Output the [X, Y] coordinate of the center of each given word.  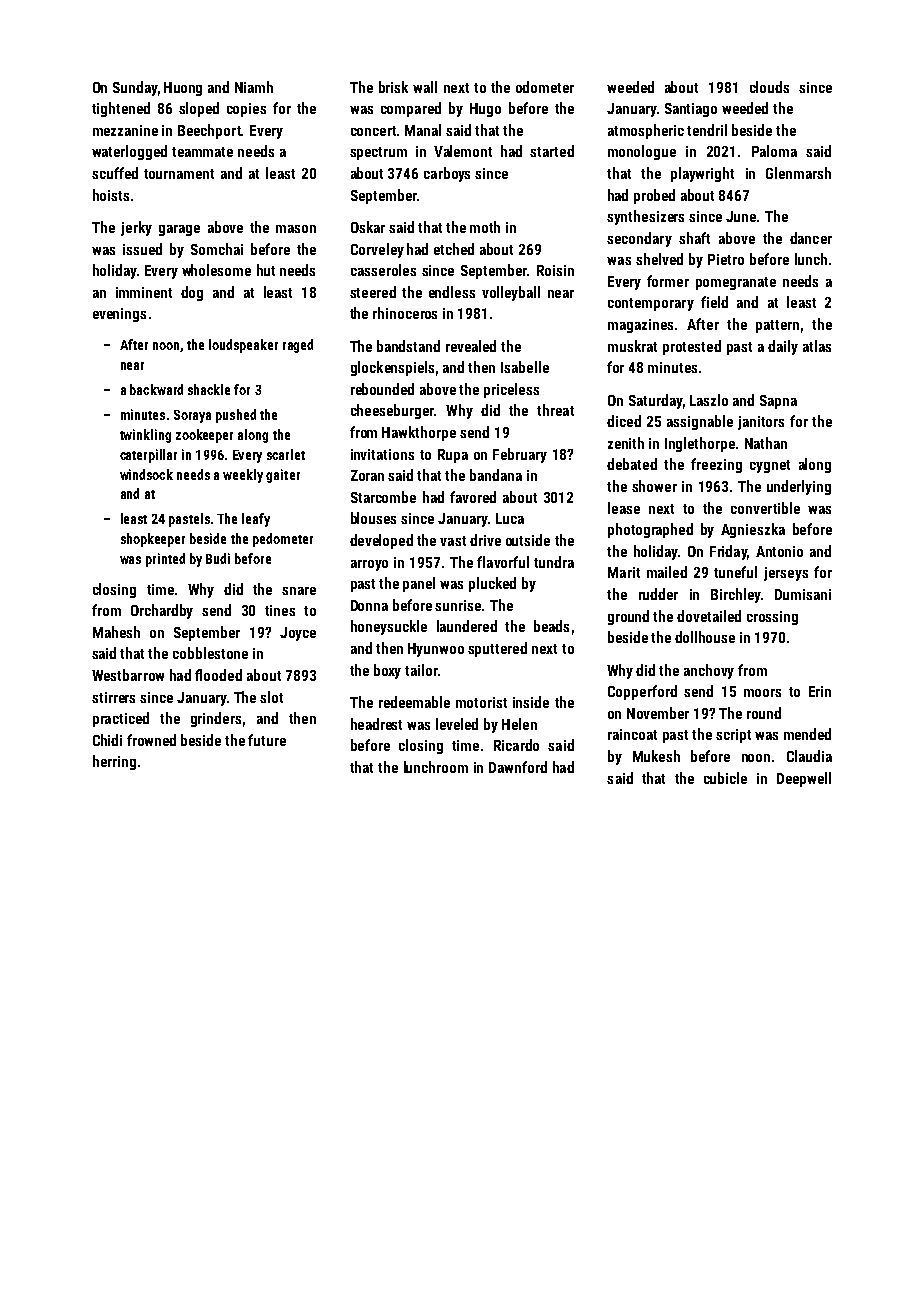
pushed [236, 416]
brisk [393, 87]
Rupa [453, 456]
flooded [218, 675]
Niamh [254, 87]
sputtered [497, 649]
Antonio [779, 551]
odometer [545, 87]
